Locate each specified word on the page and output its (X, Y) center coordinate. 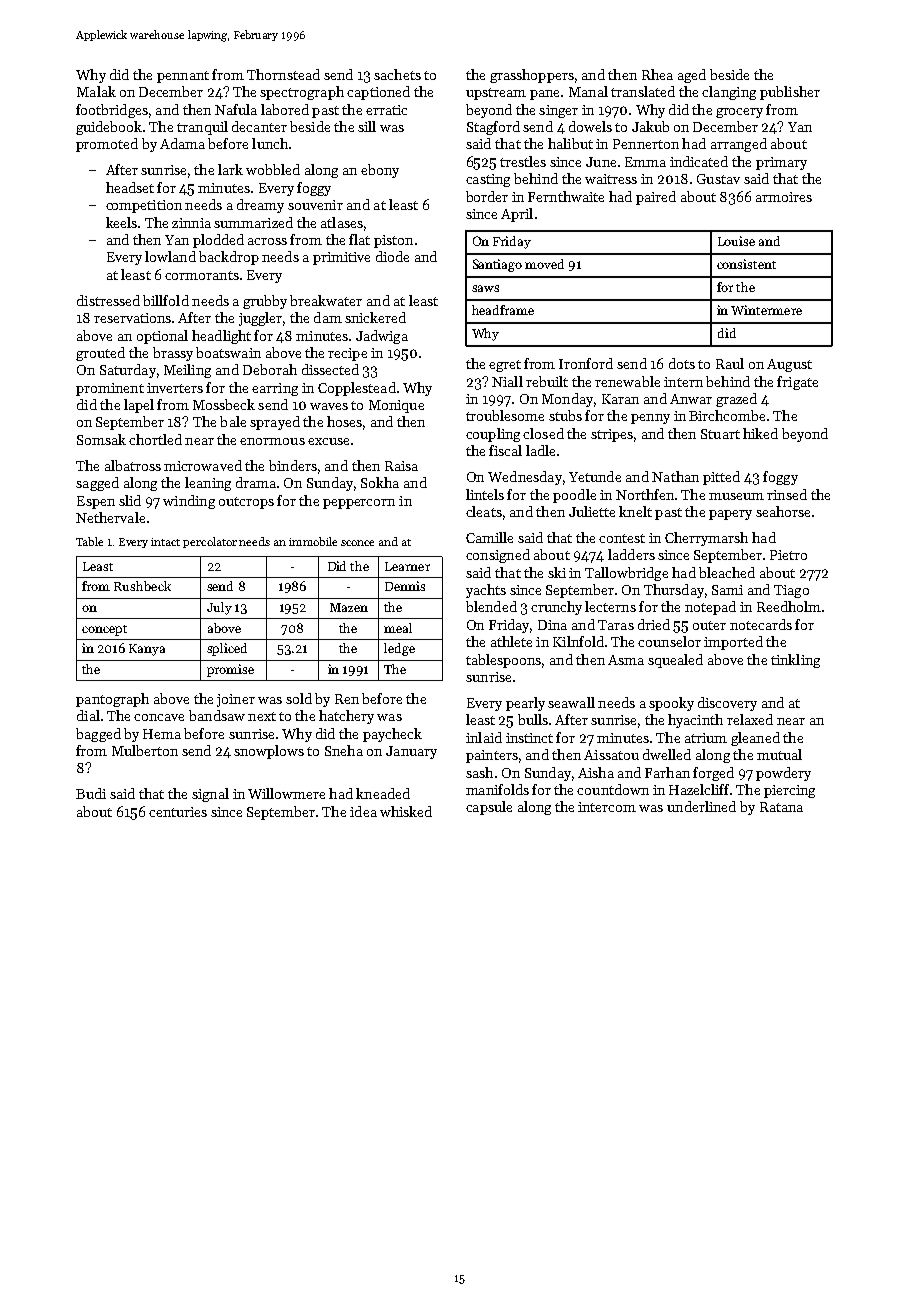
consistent (746, 264)
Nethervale (110, 517)
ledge (399, 649)
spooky (671, 704)
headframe (503, 310)
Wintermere (766, 310)
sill (367, 126)
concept (104, 630)
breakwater (326, 300)
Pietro (788, 555)
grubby (265, 302)
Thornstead (283, 74)
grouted (100, 354)
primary (781, 163)
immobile (313, 541)
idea (363, 811)
